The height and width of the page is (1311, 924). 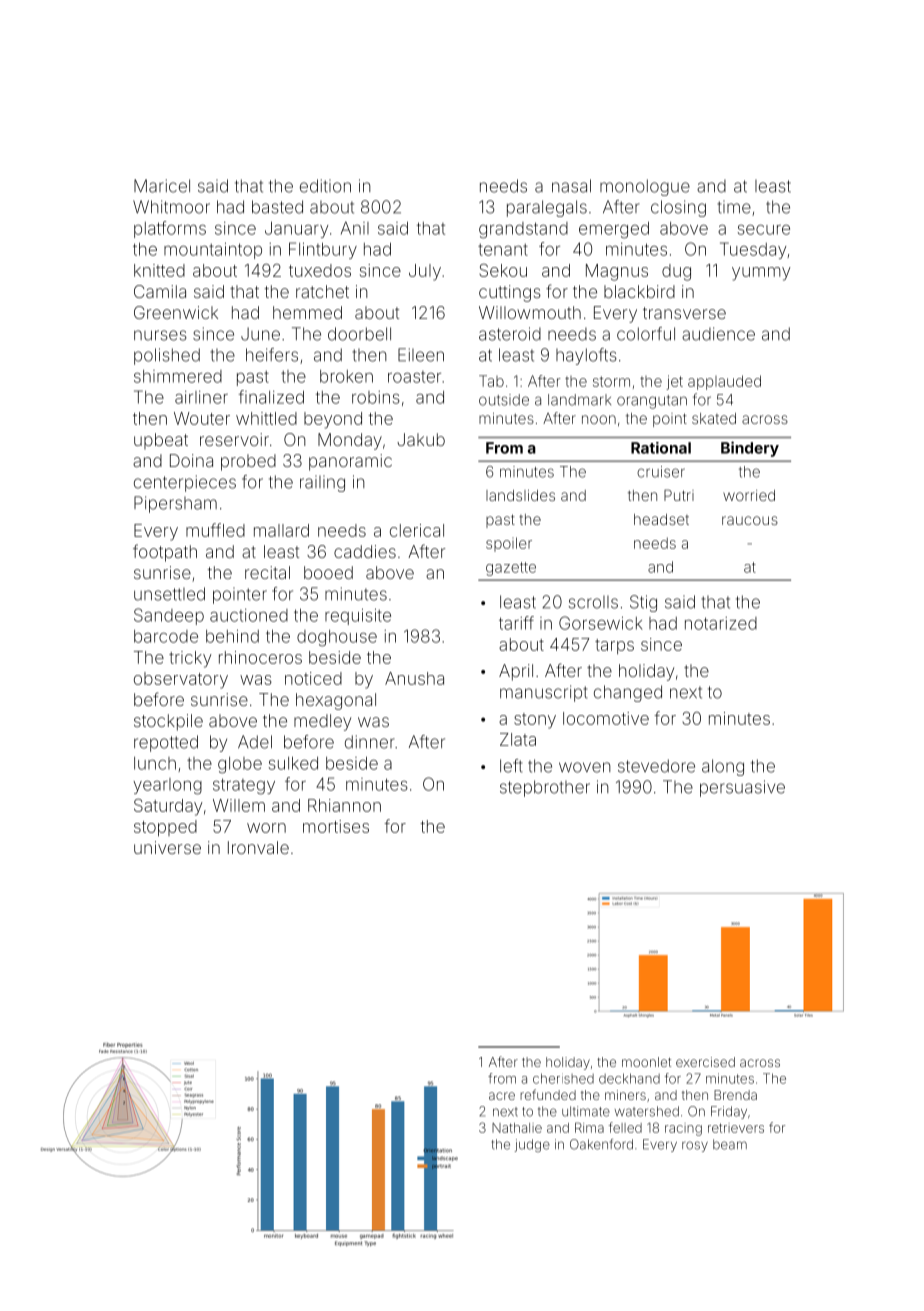 I want to click on edition, so click(x=325, y=186).
